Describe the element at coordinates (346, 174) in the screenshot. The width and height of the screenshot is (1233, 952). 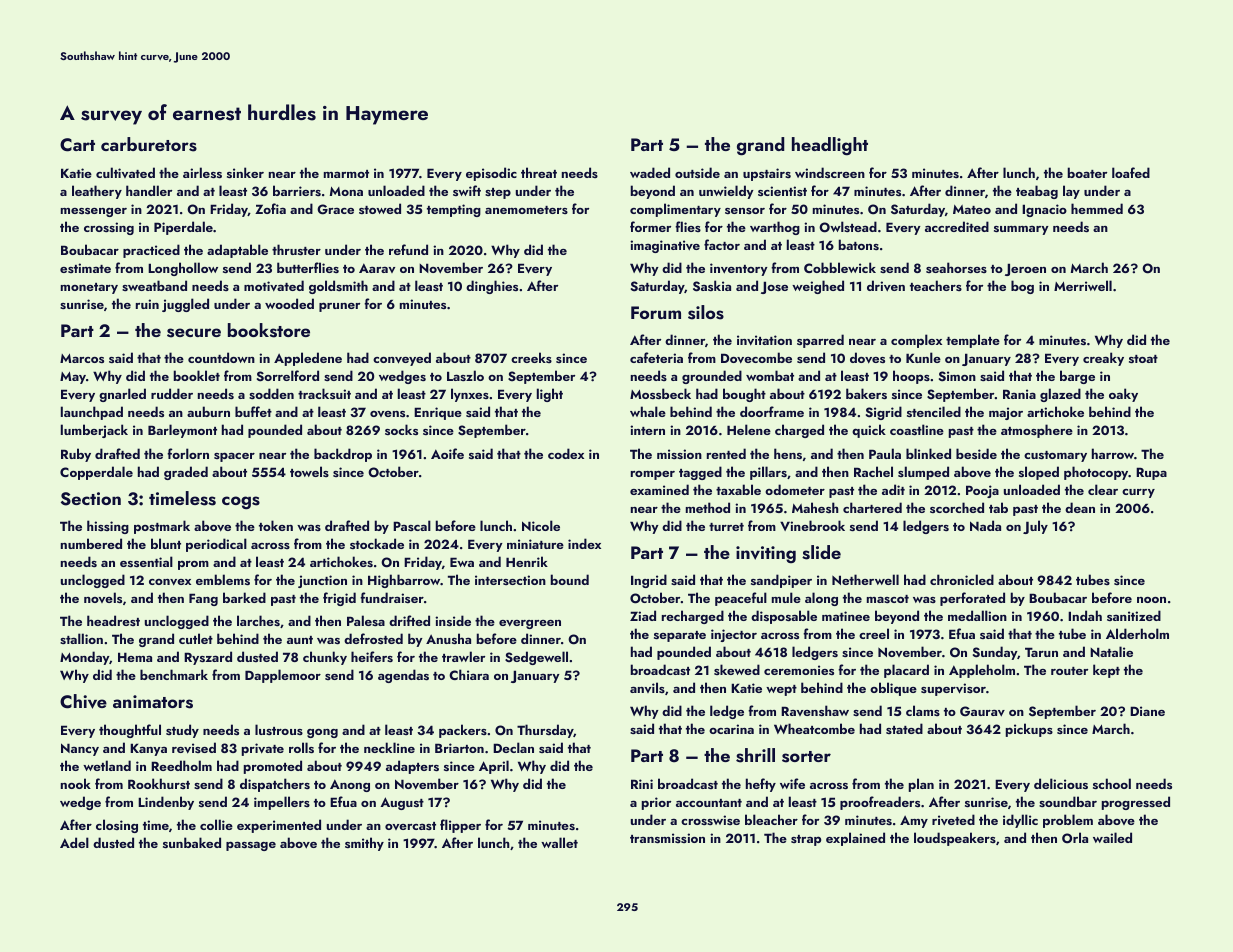
I see `marmot` at that location.
